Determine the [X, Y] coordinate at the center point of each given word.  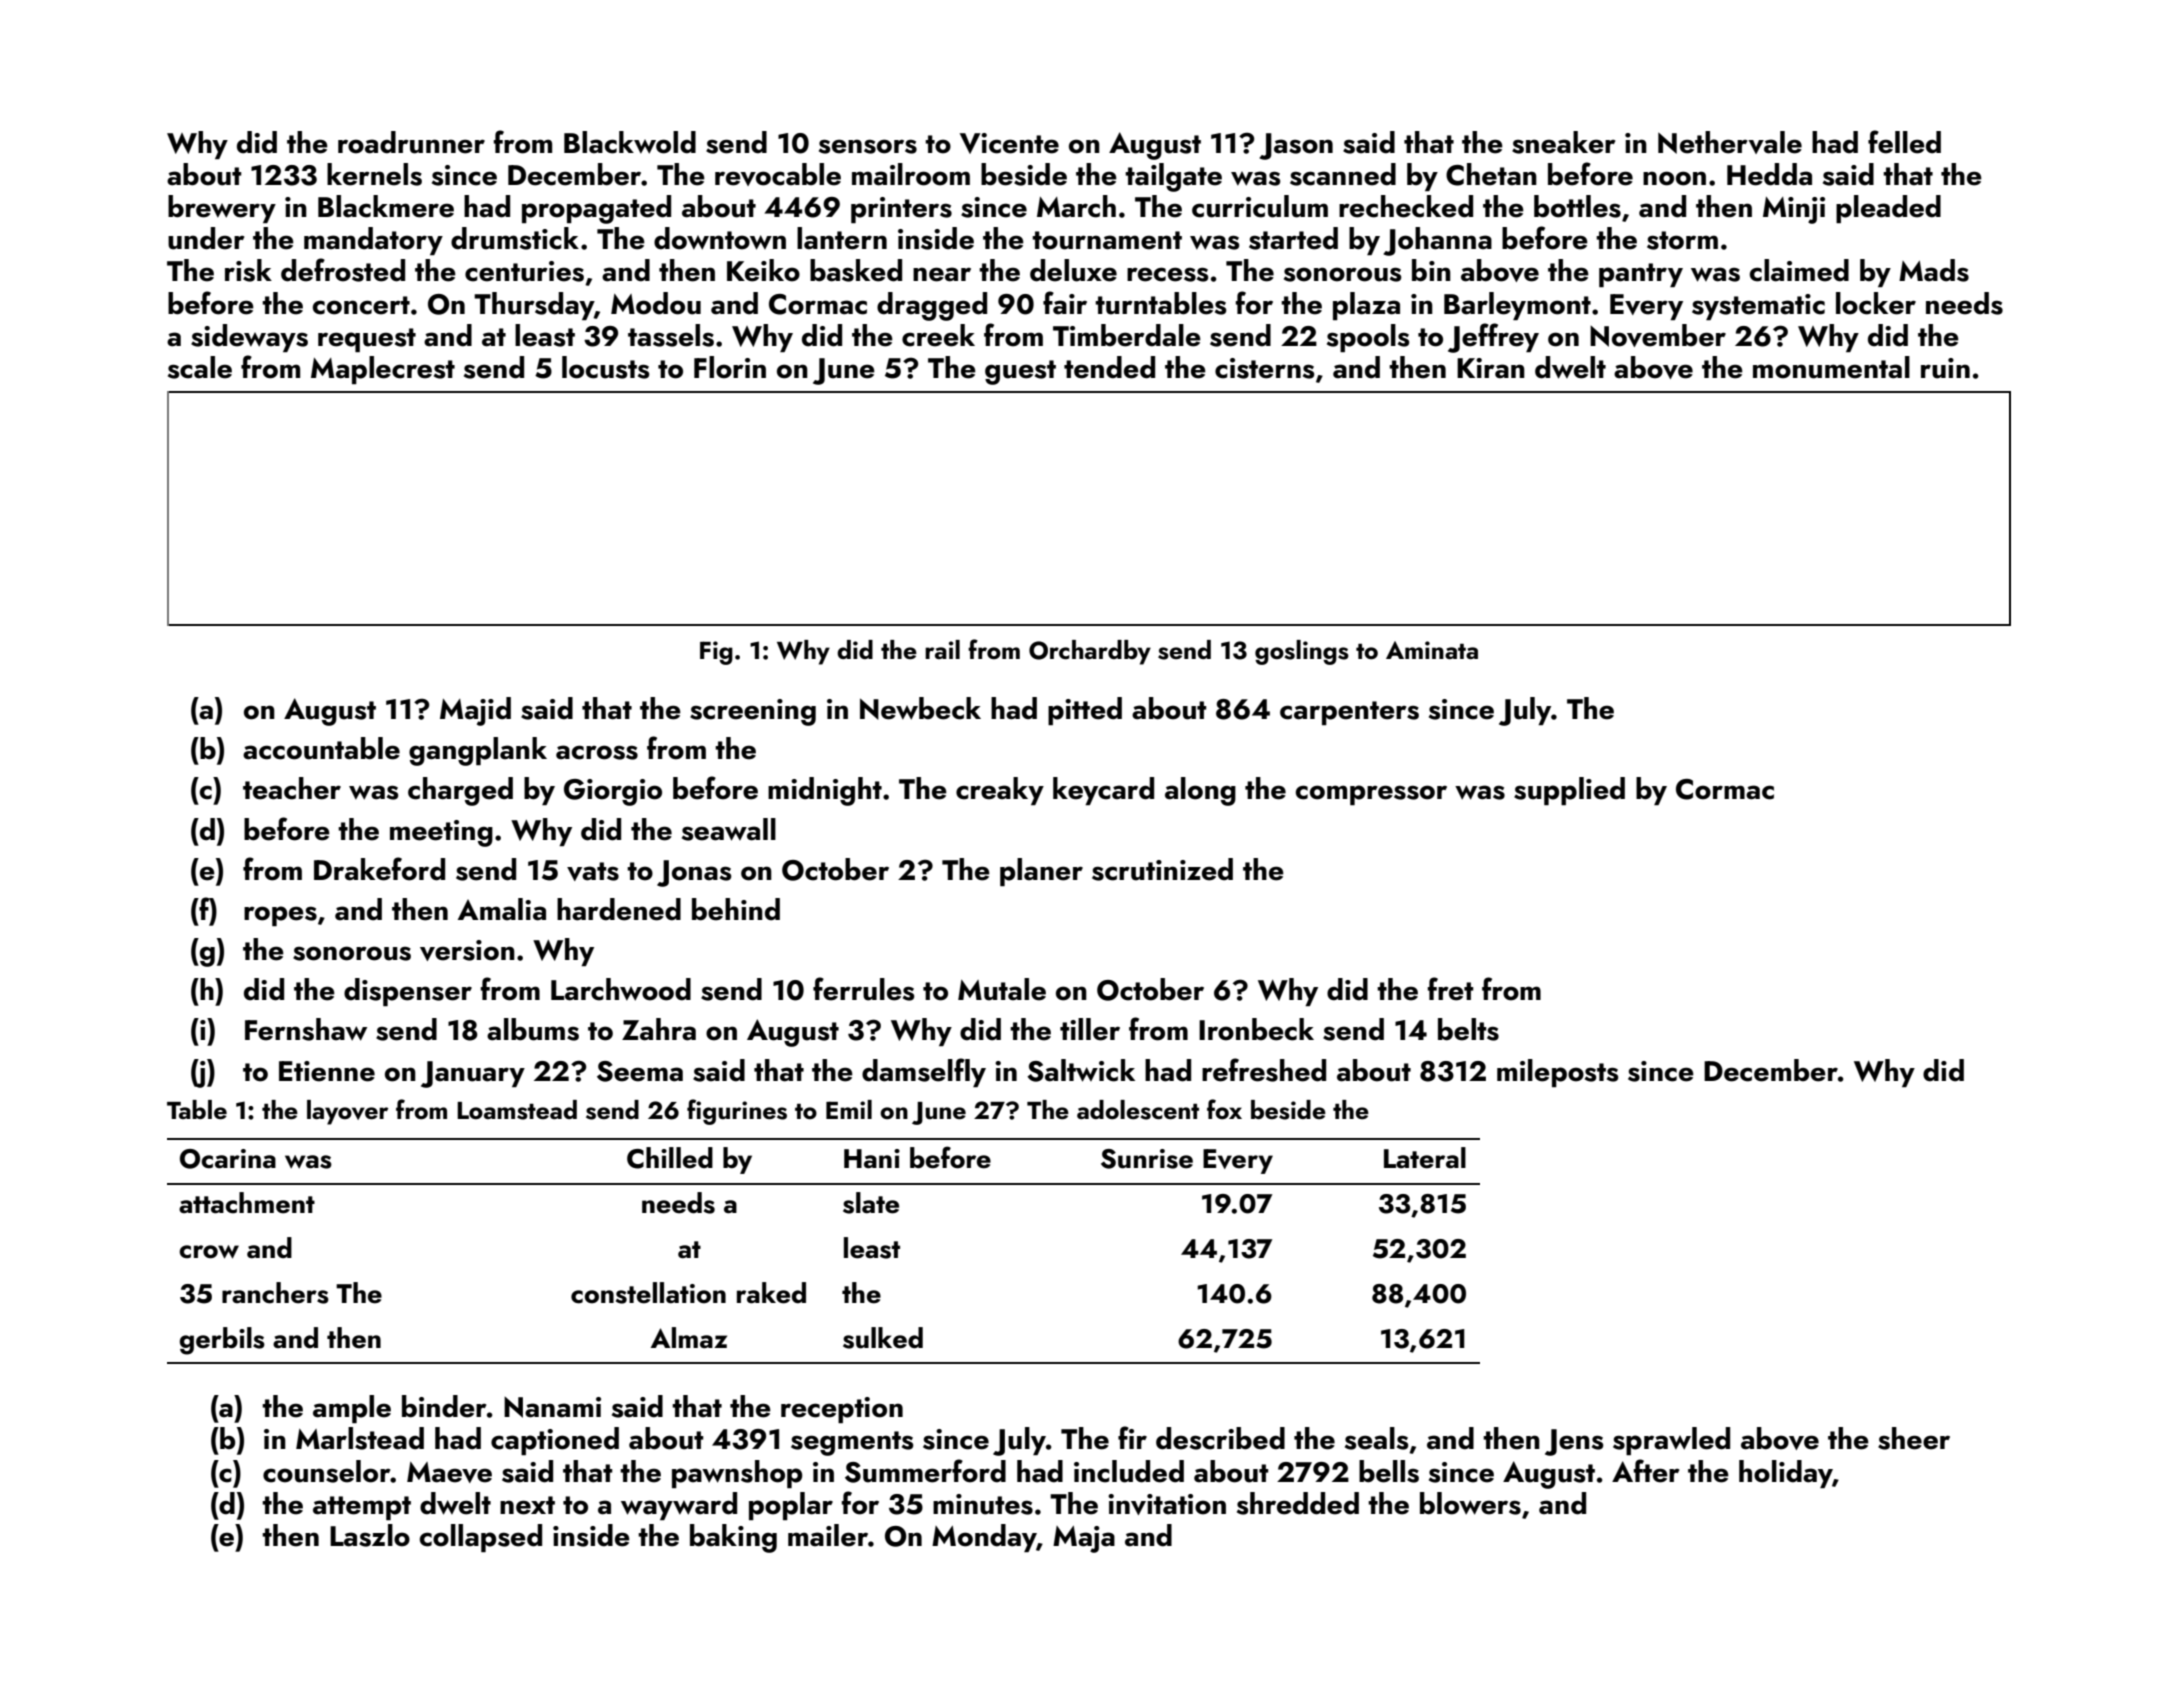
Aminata [1432, 650]
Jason [1296, 146]
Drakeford [379, 869]
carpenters [1349, 713]
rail [942, 649]
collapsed [481, 1538]
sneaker [1563, 142]
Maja [1084, 1539]
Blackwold [630, 142]
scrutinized [1162, 869]
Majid [475, 711]
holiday [1786, 1474]
